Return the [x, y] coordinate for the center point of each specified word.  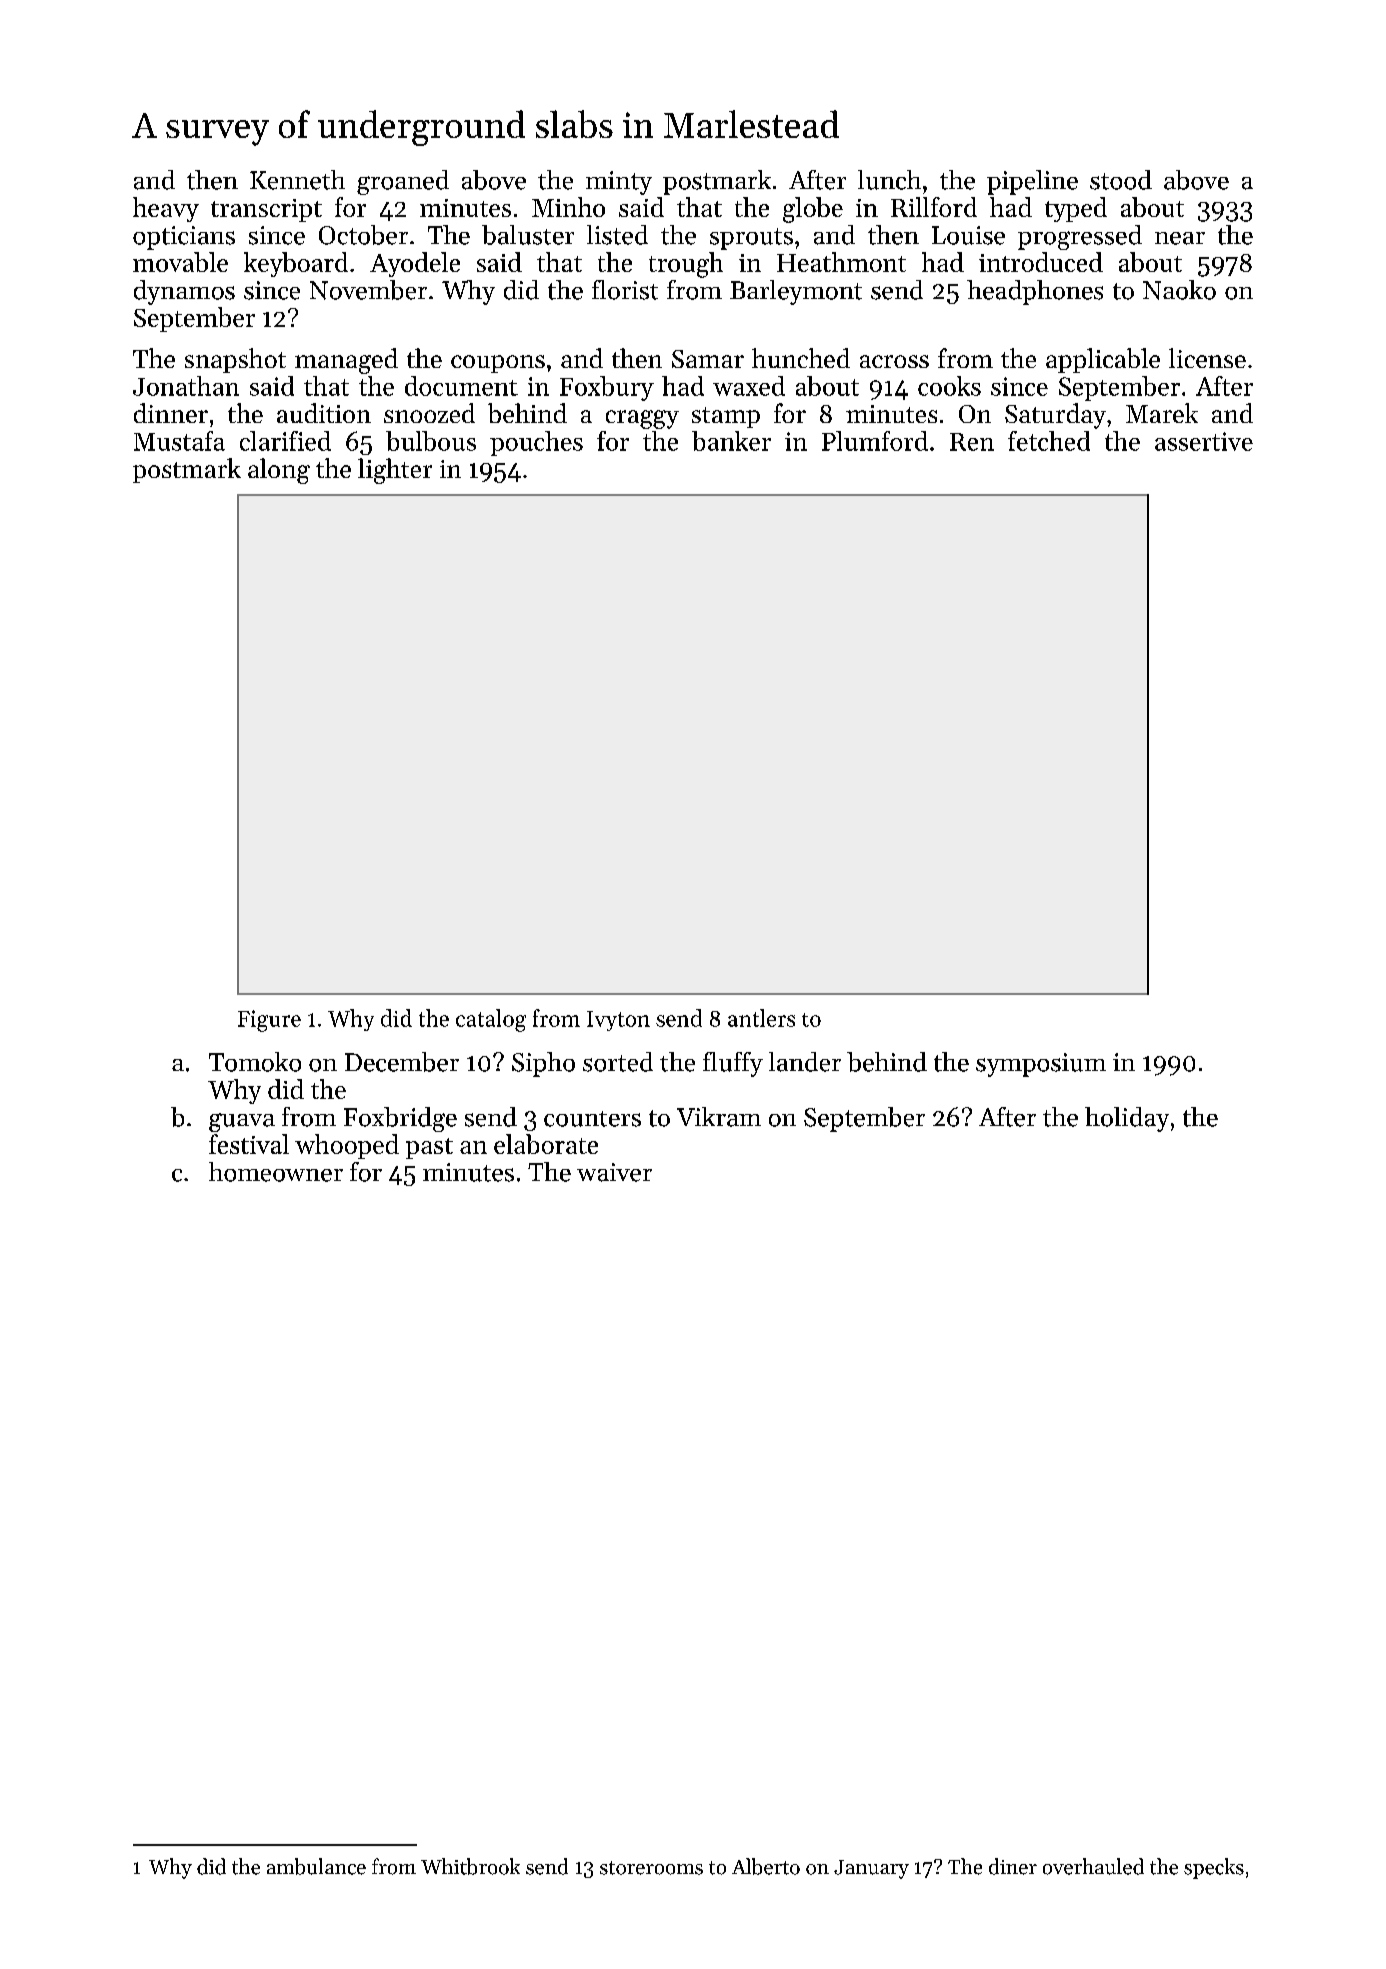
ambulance [316, 1866]
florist [625, 290]
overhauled [1093, 1866]
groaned [403, 182]
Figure [269, 1021]
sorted [618, 1062]
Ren [972, 442]
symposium [1041, 1065]
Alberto [766, 1866]
